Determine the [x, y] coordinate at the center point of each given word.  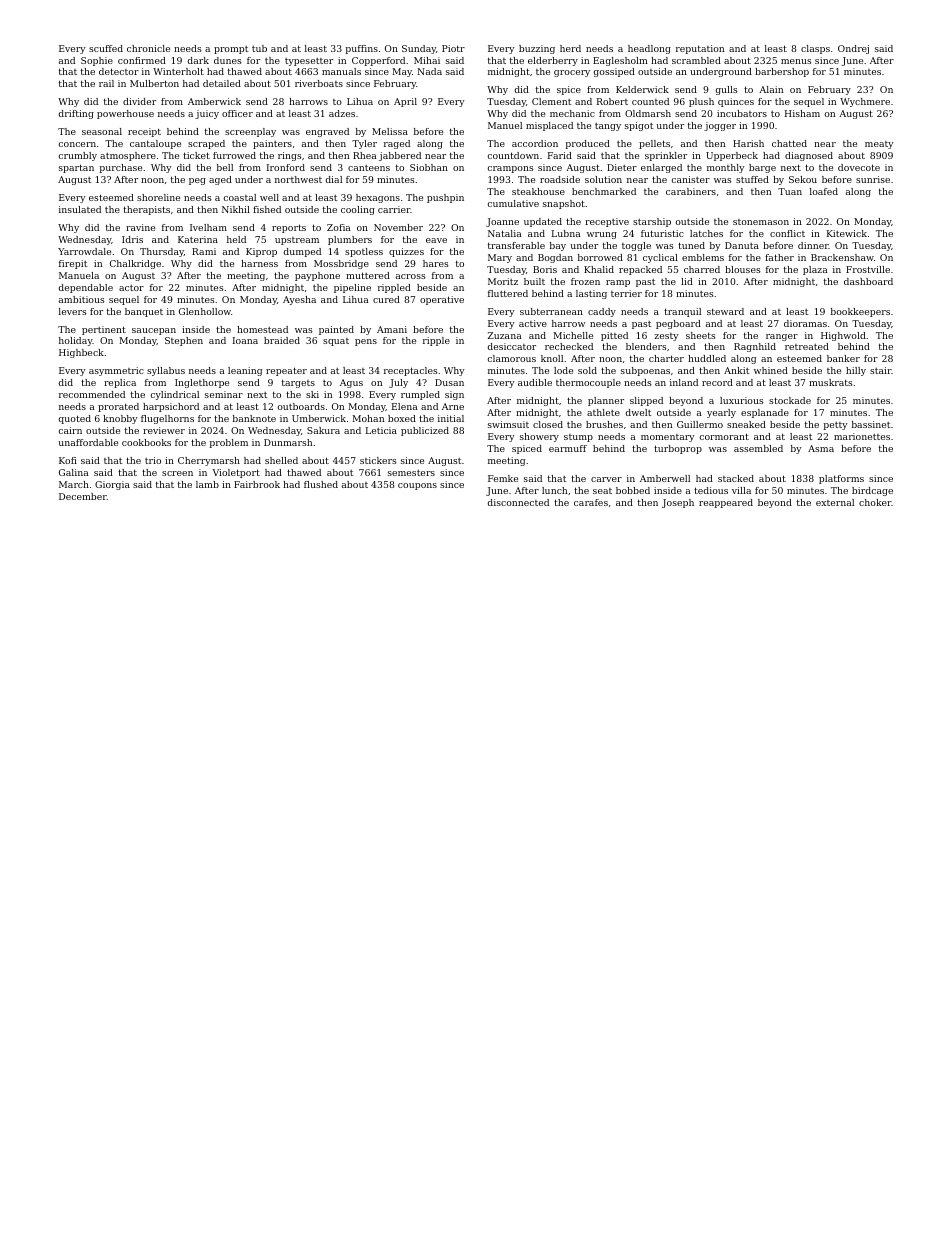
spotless [364, 252]
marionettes [862, 436]
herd [570, 48]
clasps [815, 49]
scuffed [106, 48]
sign [454, 395]
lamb [207, 484]
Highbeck [81, 353]
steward [725, 311]
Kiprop [261, 252]
